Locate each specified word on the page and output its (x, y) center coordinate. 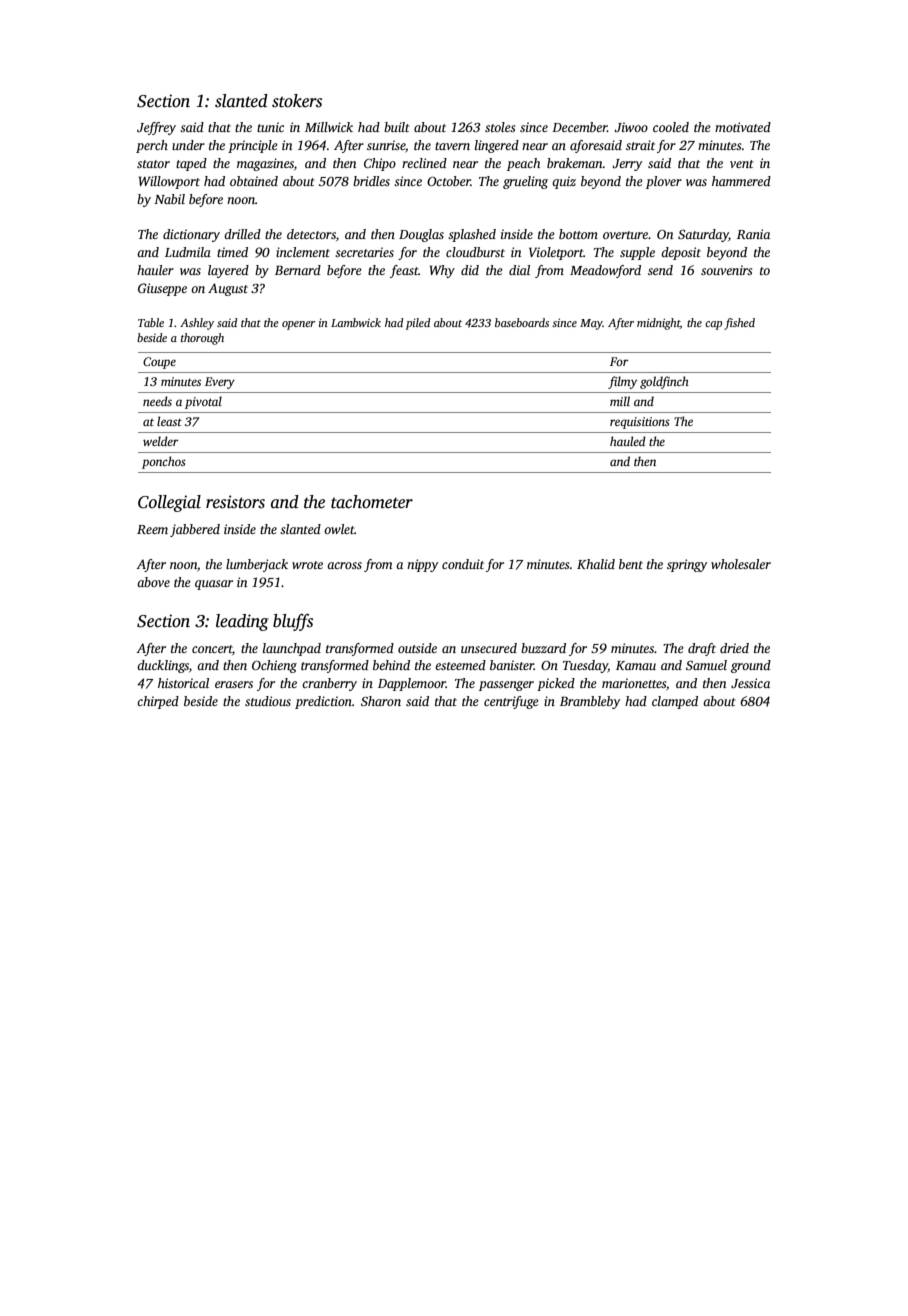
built (396, 127)
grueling (525, 182)
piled (417, 324)
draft (702, 649)
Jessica (750, 683)
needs (157, 401)
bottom (578, 234)
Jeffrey (156, 128)
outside (417, 648)
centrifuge (511, 702)
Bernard (298, 270)
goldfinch (664, 382)
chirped (158, 702)
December (579, 127)
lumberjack (257, 565)
